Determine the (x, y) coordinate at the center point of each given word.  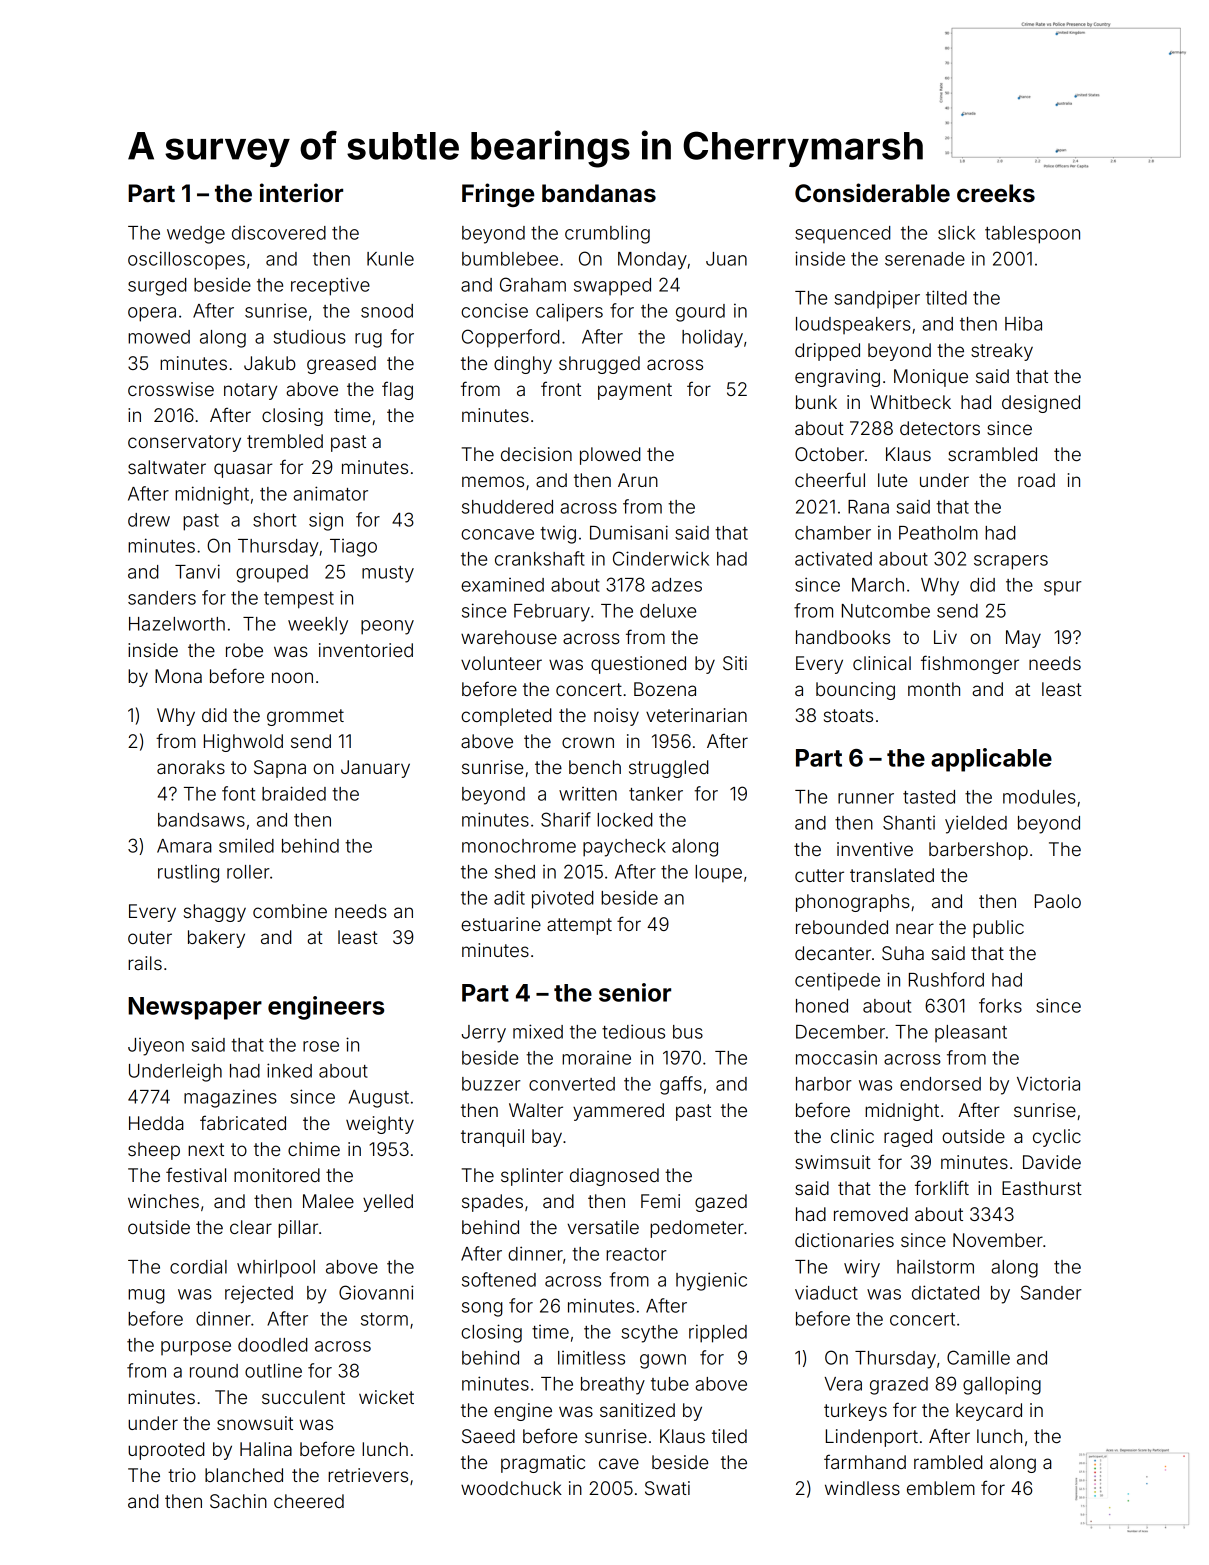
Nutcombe (886, 611)
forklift (942, 1187)
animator (330, 493)
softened (499, 1279)
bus (688, 1032)
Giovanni (376, 1292)
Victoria (1048, 1083)
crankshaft (540, 558)
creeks (996, 193)
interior (301, 193)
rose (321, 1046)
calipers (569, 312)
